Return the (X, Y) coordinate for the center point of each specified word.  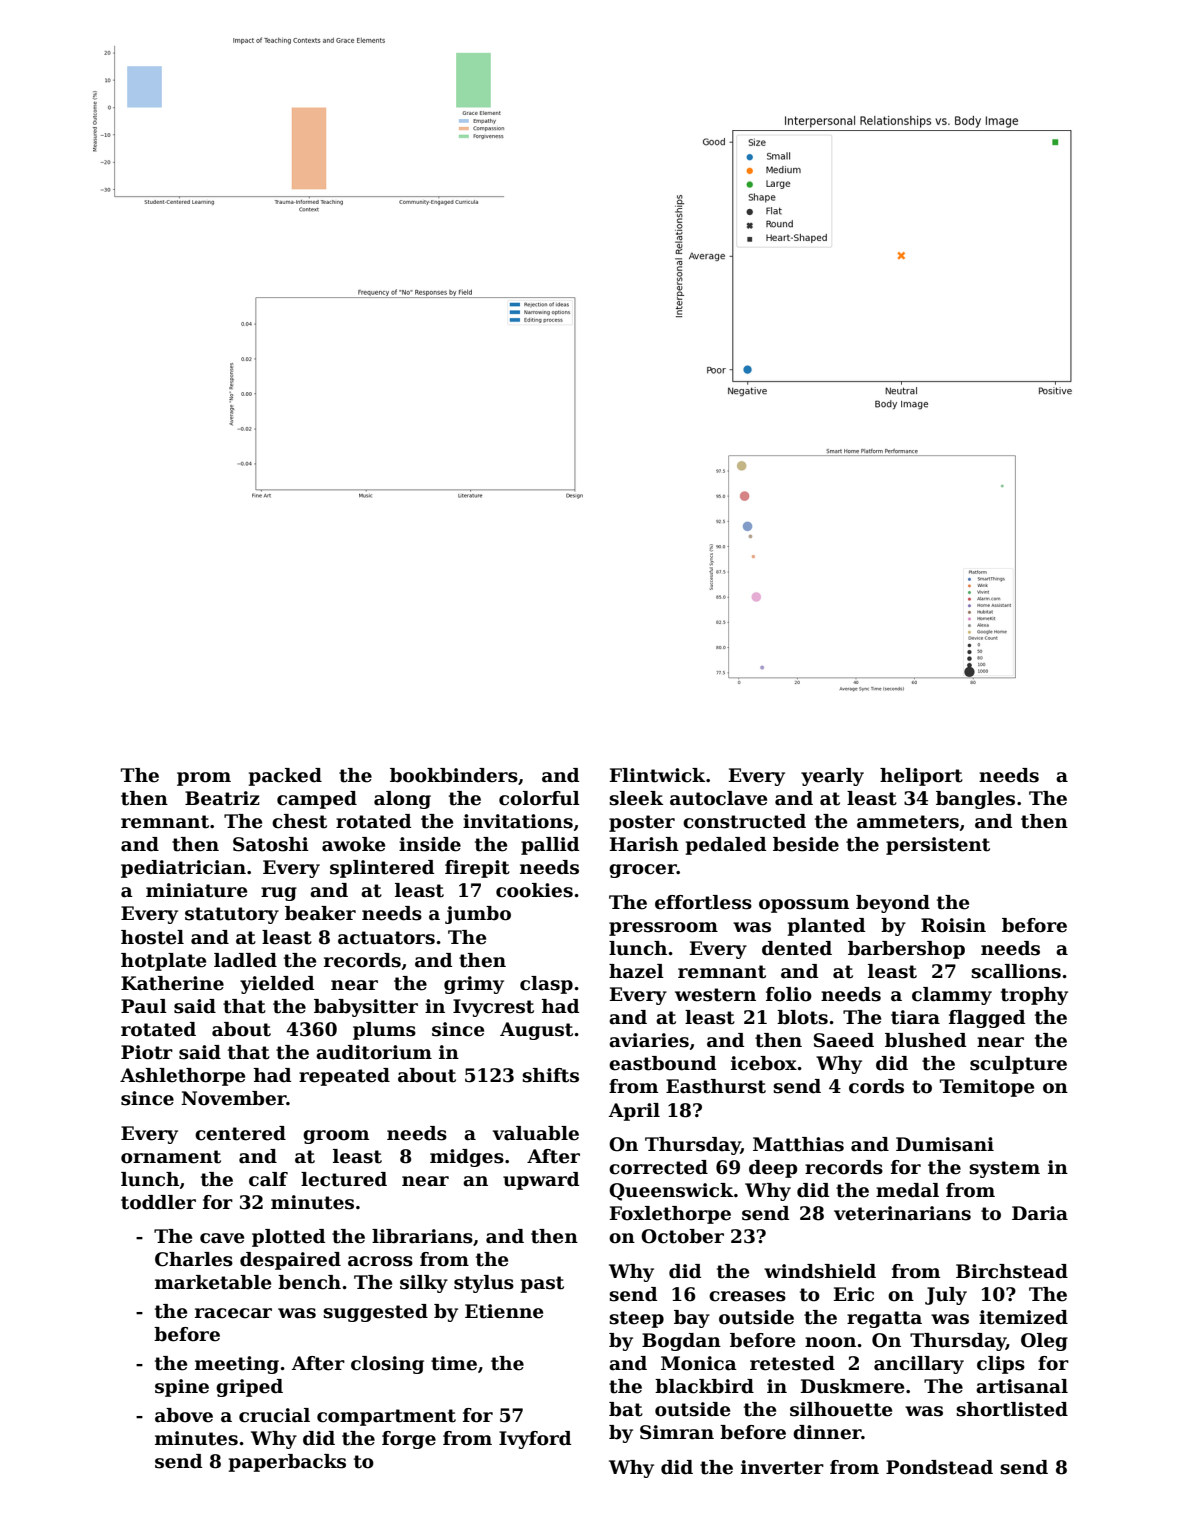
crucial (274, 1415)
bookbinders (454, 775)
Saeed (844, 1040)
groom (336, 1137)
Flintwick (657, 775)
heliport (921, 777)
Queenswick (671, 1192)
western (715, 995)
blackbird (704, 1386)
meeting (237, 1365)
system (1004, 1169)
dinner (827, 1432)
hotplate (163, 962)
